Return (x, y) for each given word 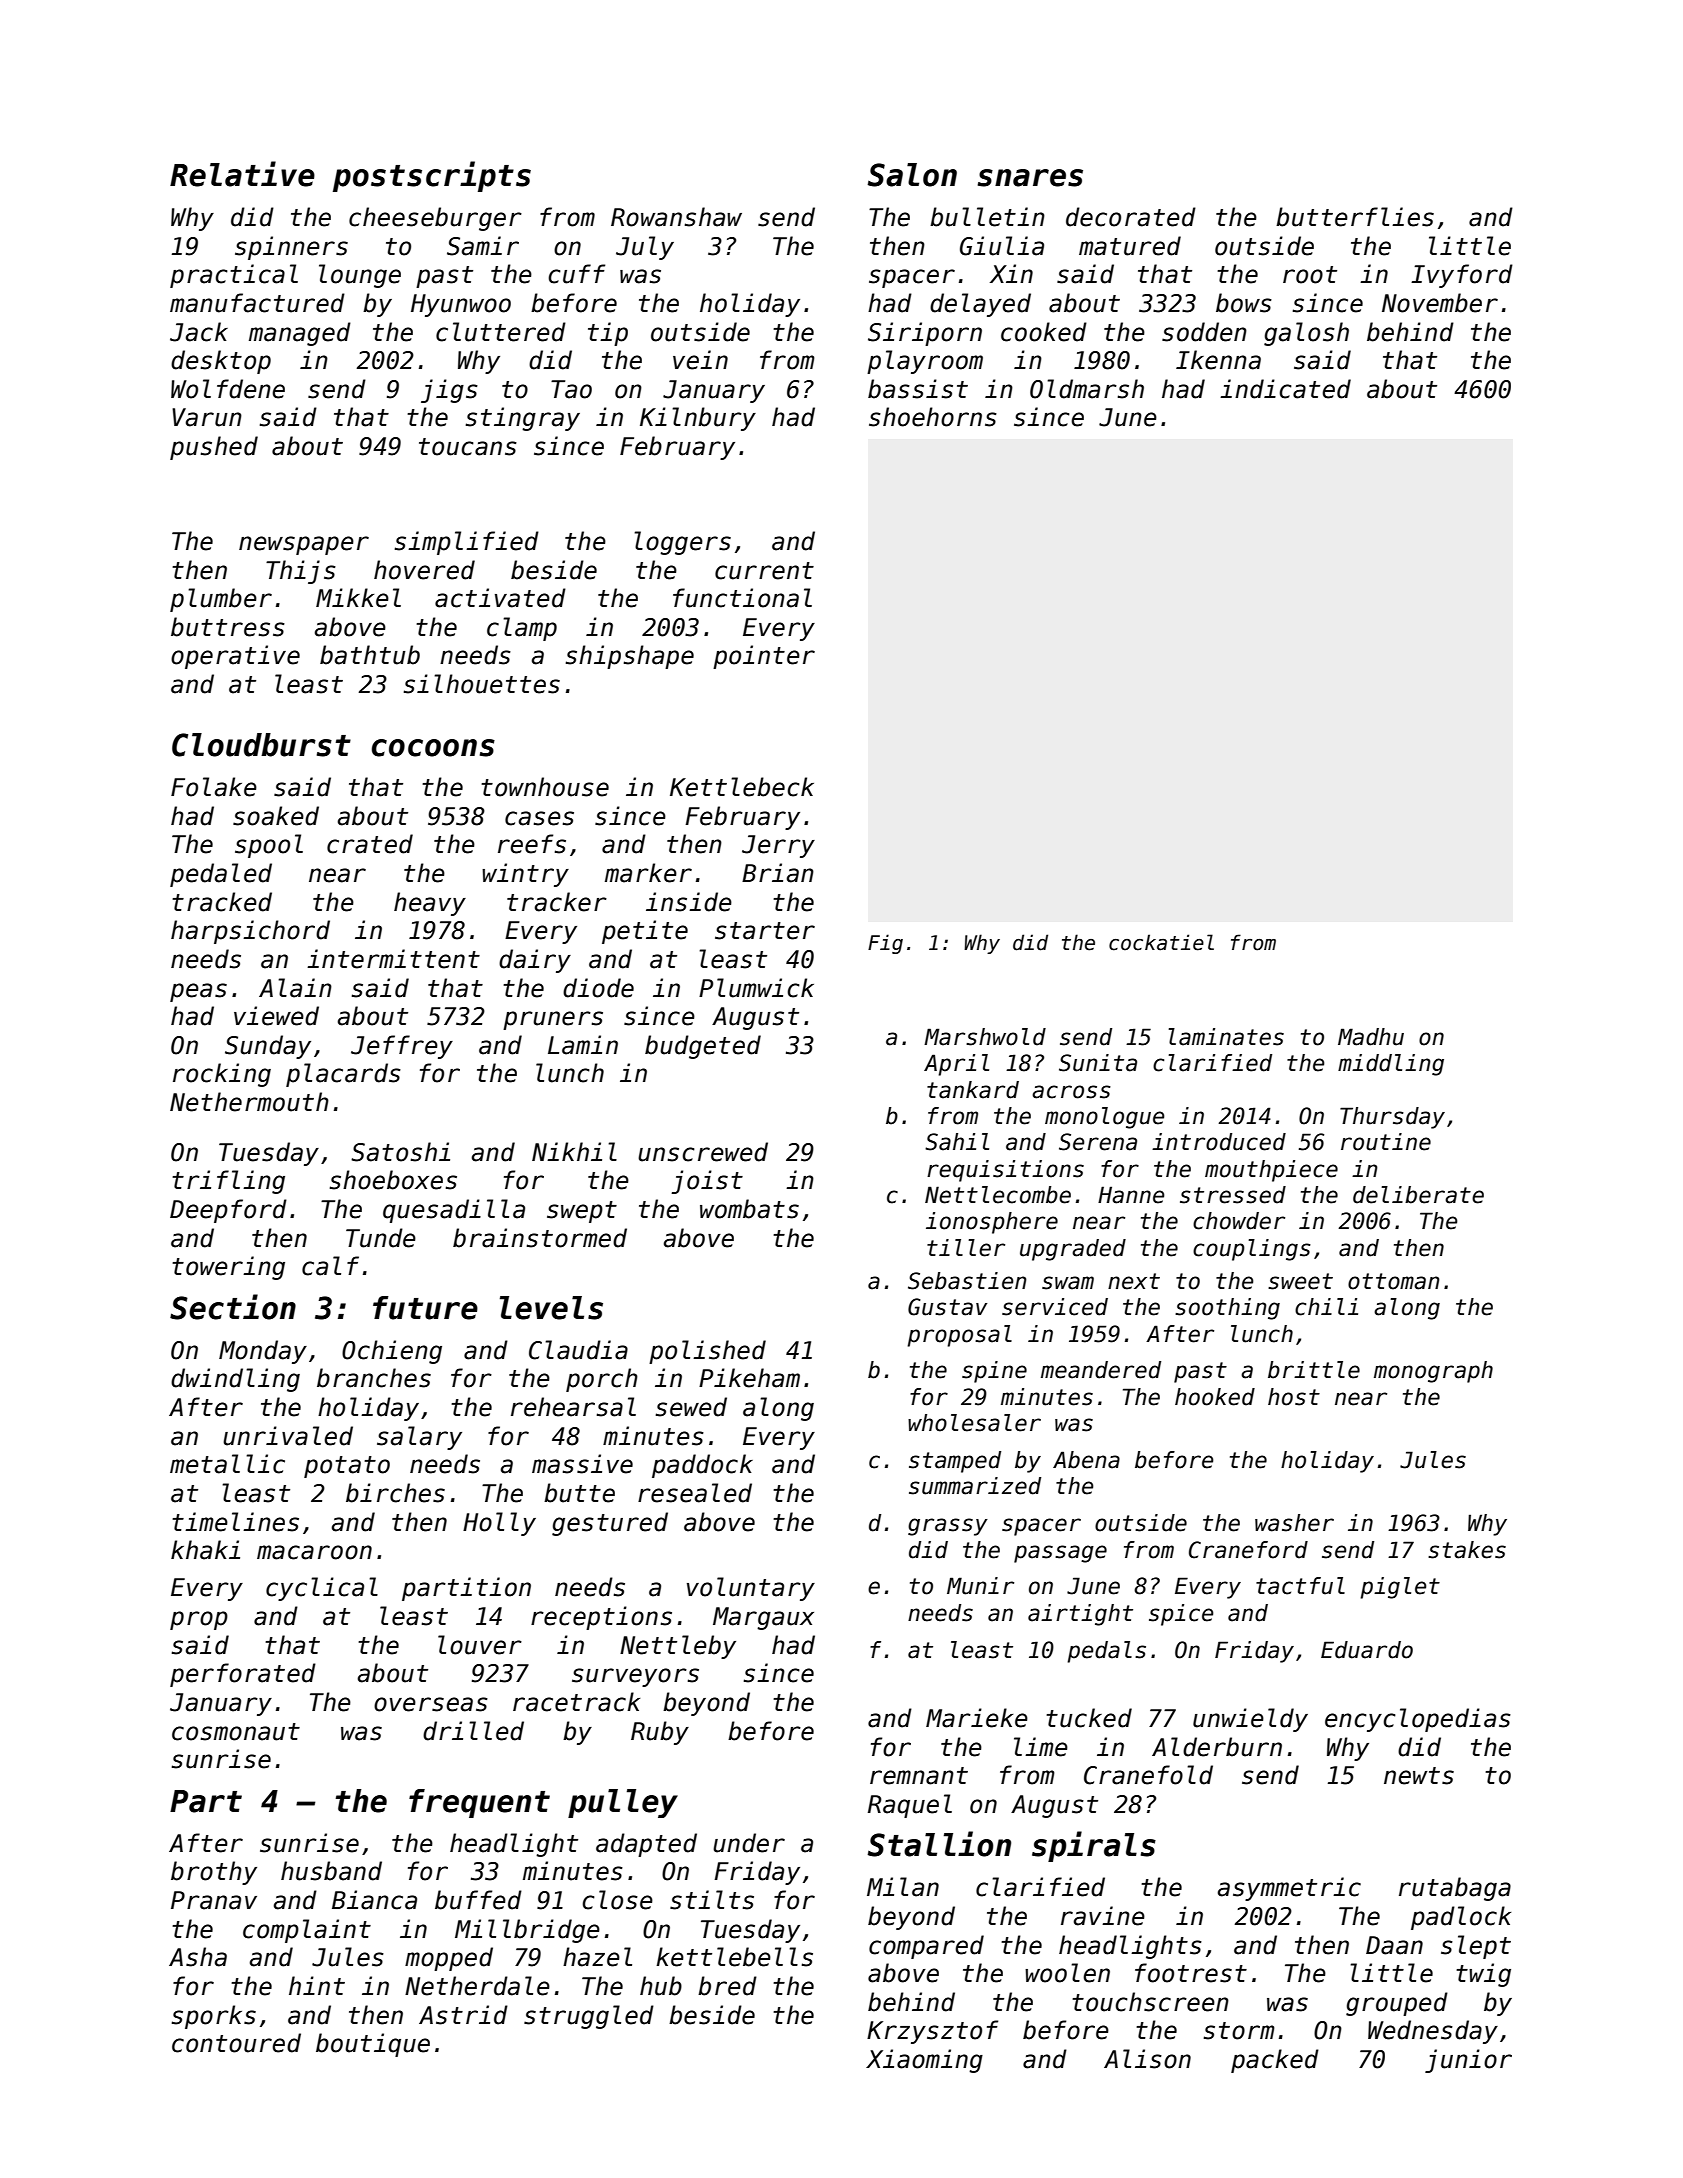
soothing (1227, 1309)
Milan (903, 1887)
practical (234, 276)
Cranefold (1148, 1775)
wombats (749, 1209)
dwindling (235, 1380)
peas (198, 992)
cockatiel (1161, 942)
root (1310, 275)
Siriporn (925, 334)
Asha (198, 1957)
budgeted (703, 1047)
